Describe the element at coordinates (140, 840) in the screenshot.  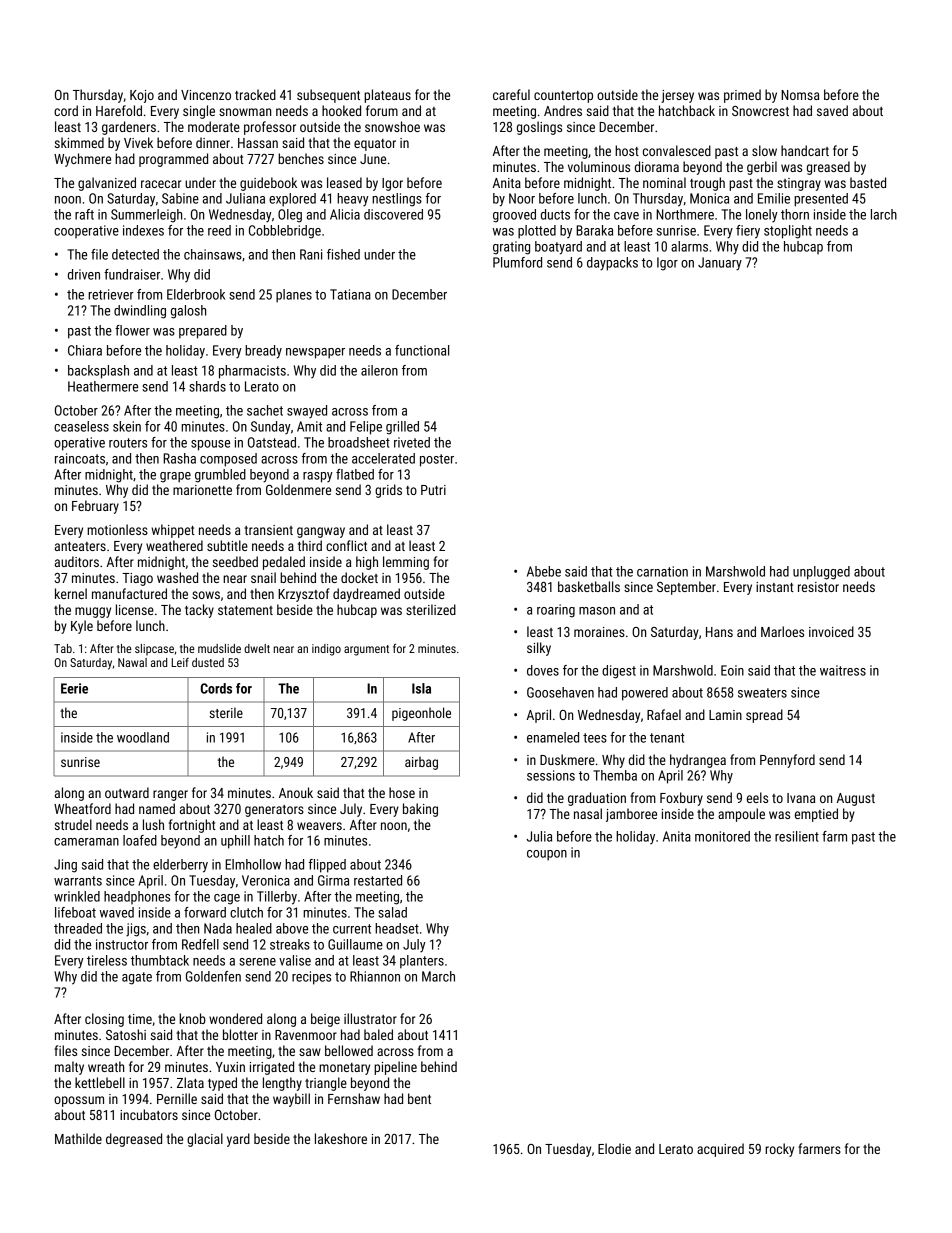
I see `loafed` at that location.
